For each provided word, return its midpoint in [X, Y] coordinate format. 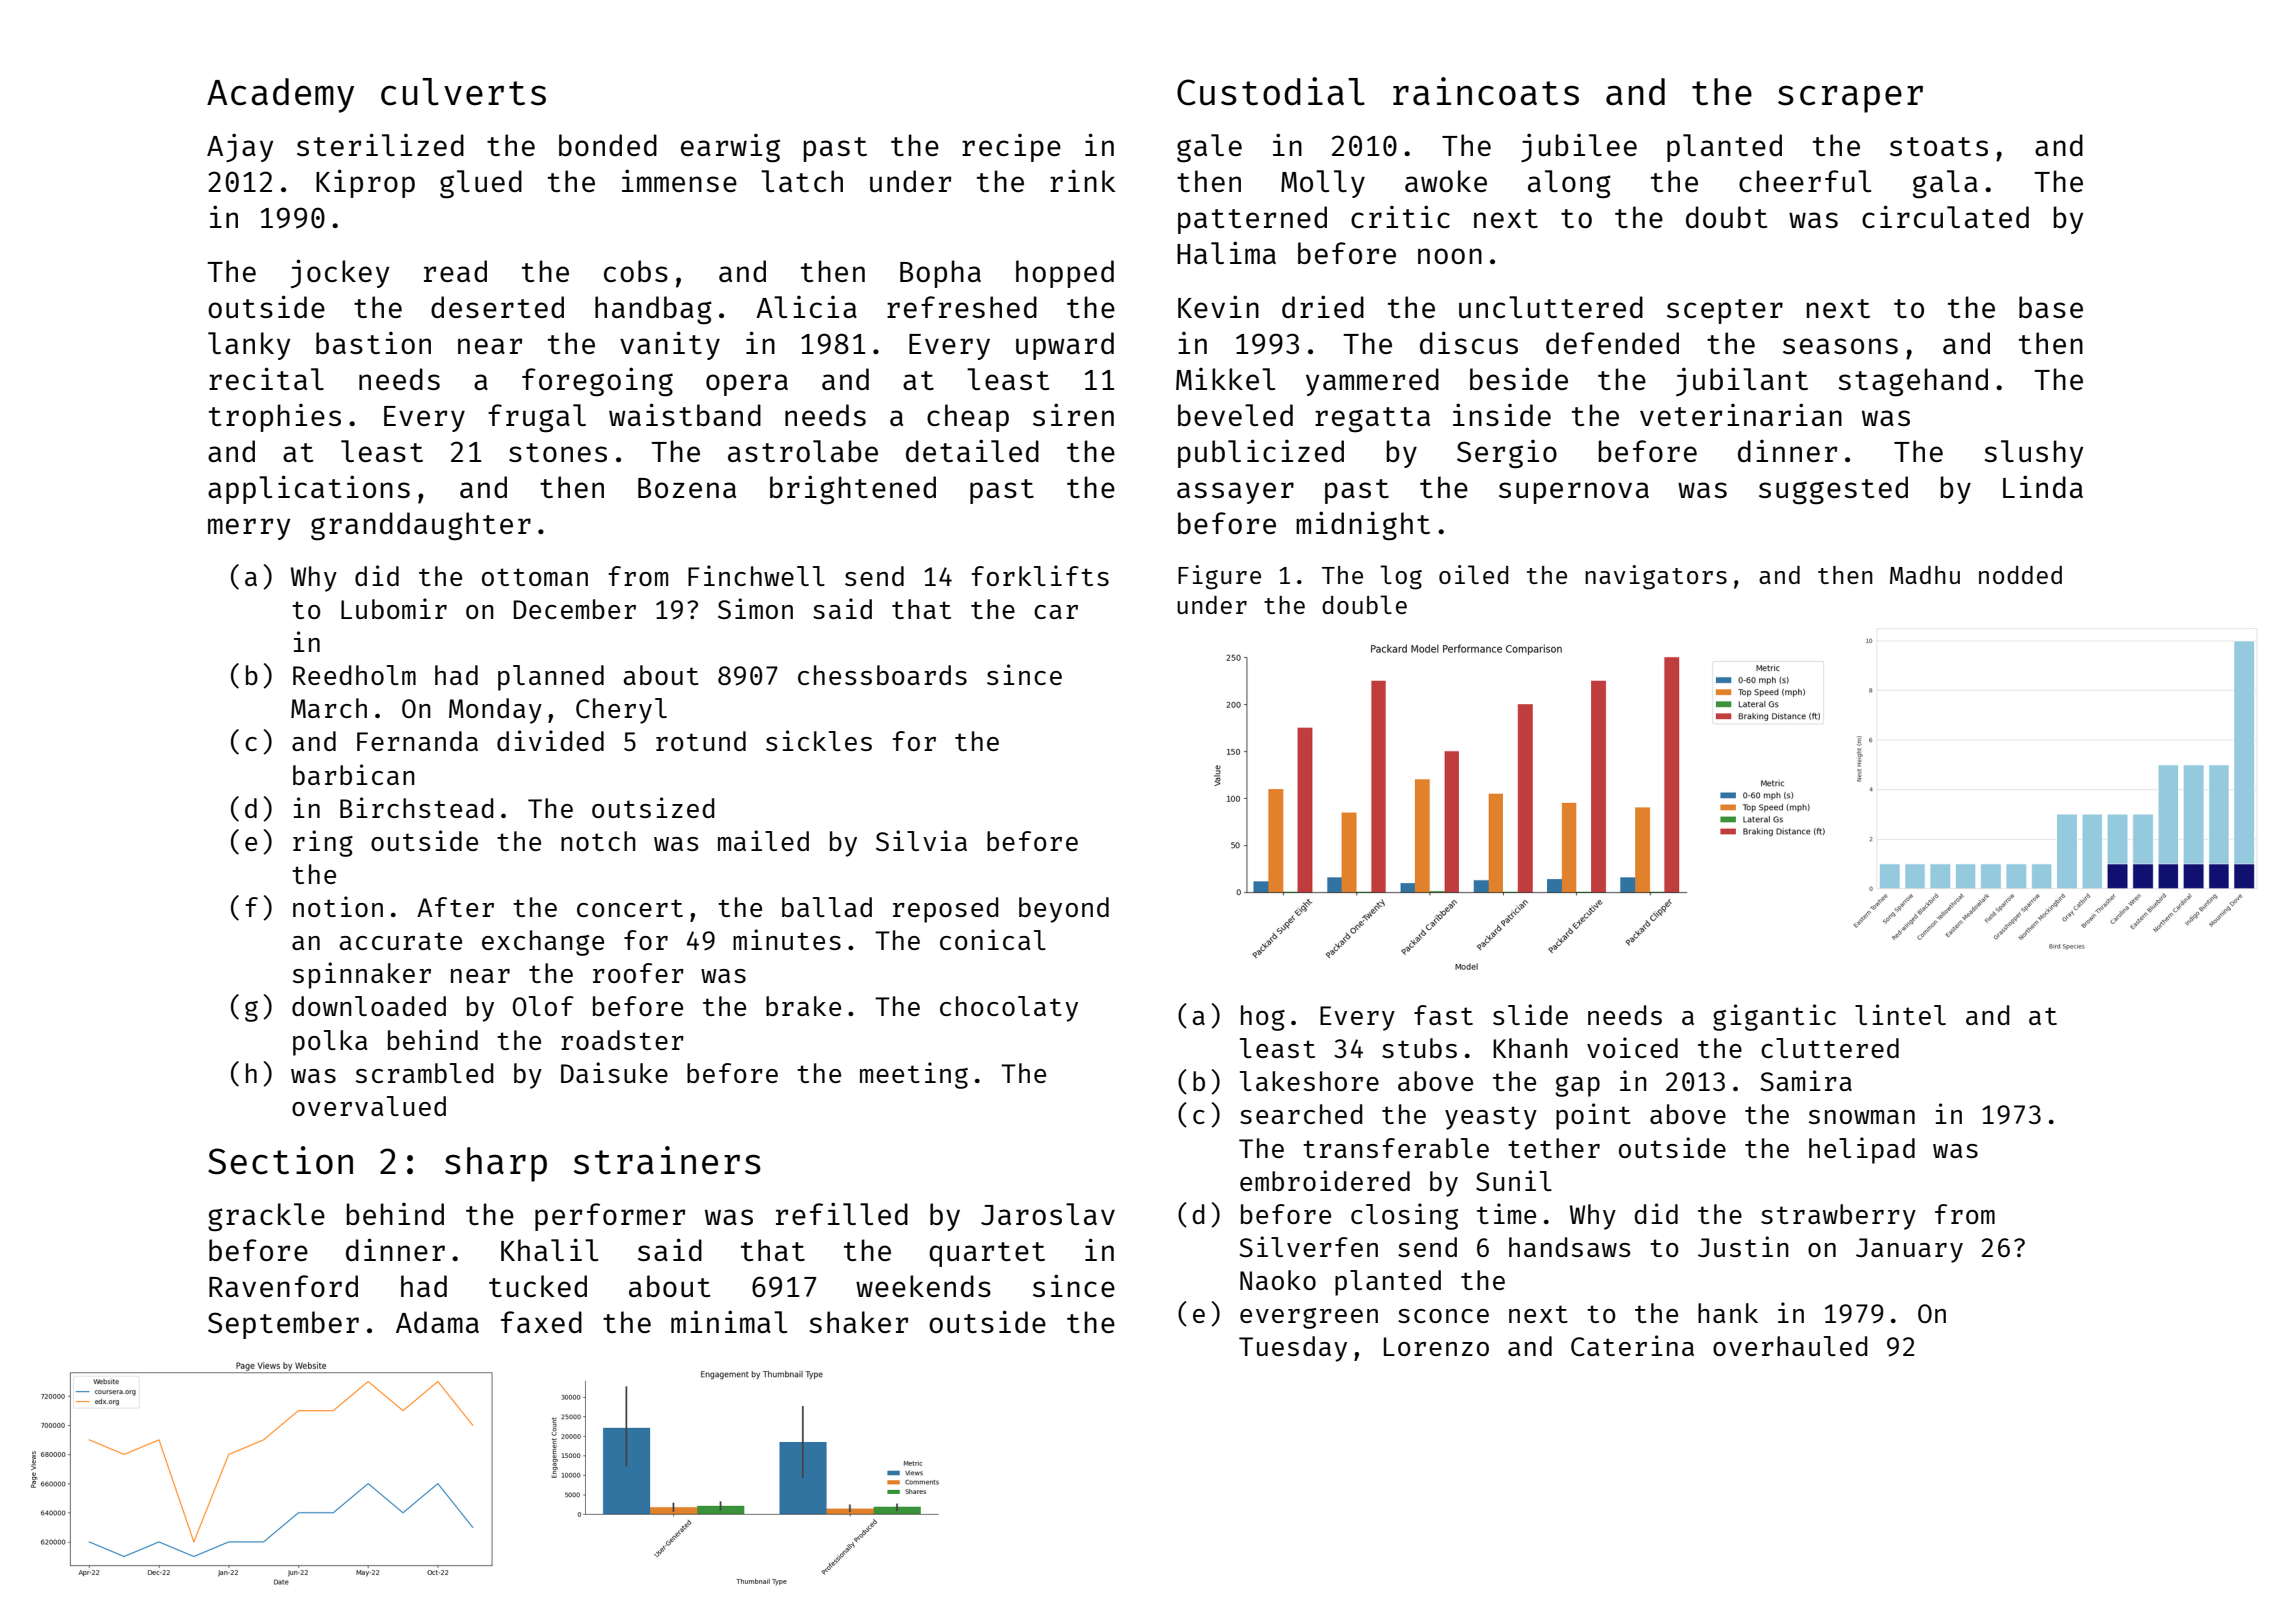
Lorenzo [1436, 1346]
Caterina [1632, 1345]
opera [747, 385]
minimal [729, 1321]
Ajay [240, 147]
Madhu [1925, 575]
